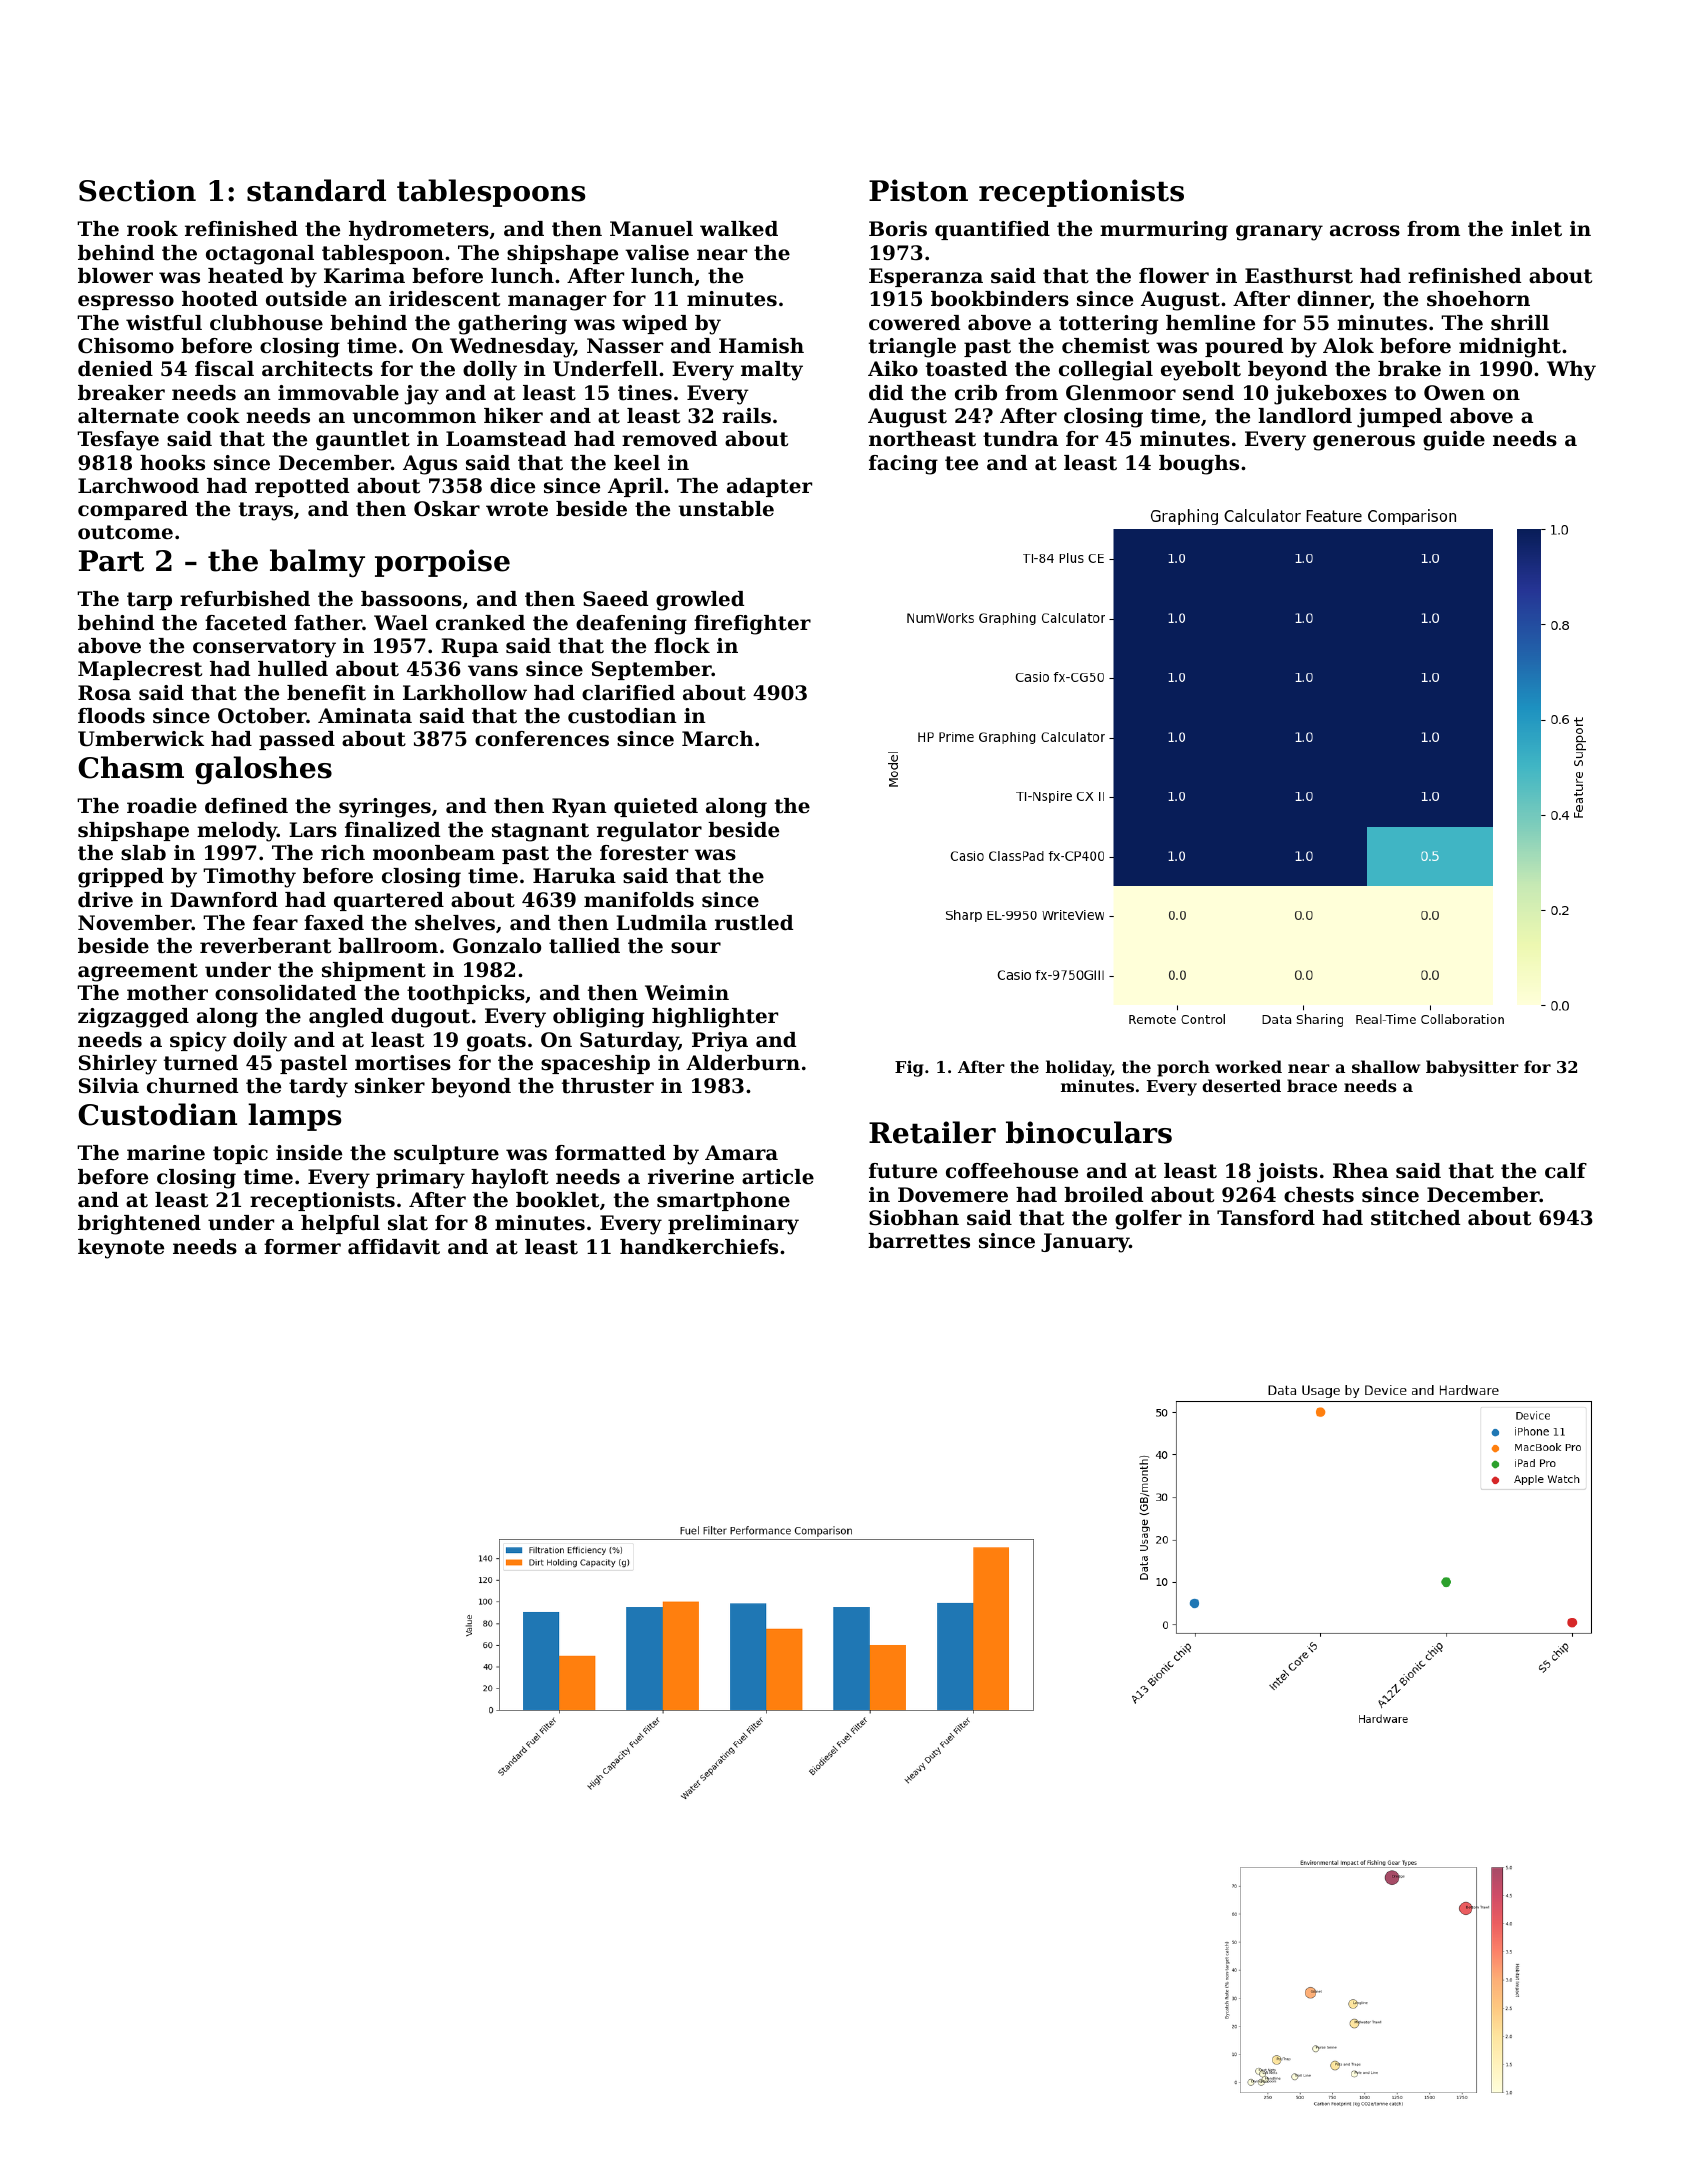 The height and width of the document is (2178, 1683). Describe the element at coordinates (1415, 1218) in the document. I see `stitched` at that location.
